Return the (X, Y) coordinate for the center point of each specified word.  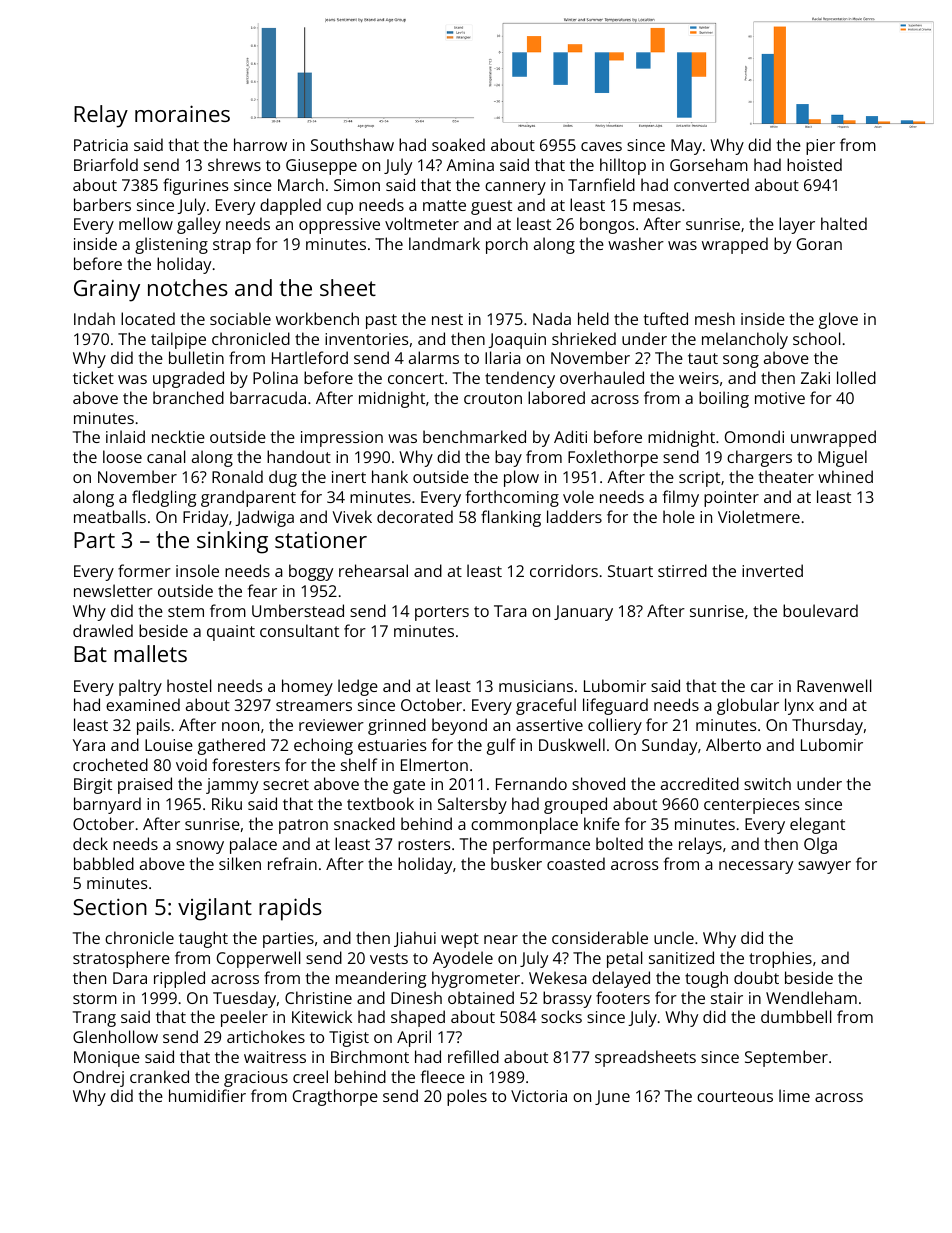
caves (601, 146)
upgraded (188, 379)
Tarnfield (601, 184)
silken (240, 863)
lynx (799, 706)
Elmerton (434, 764)
